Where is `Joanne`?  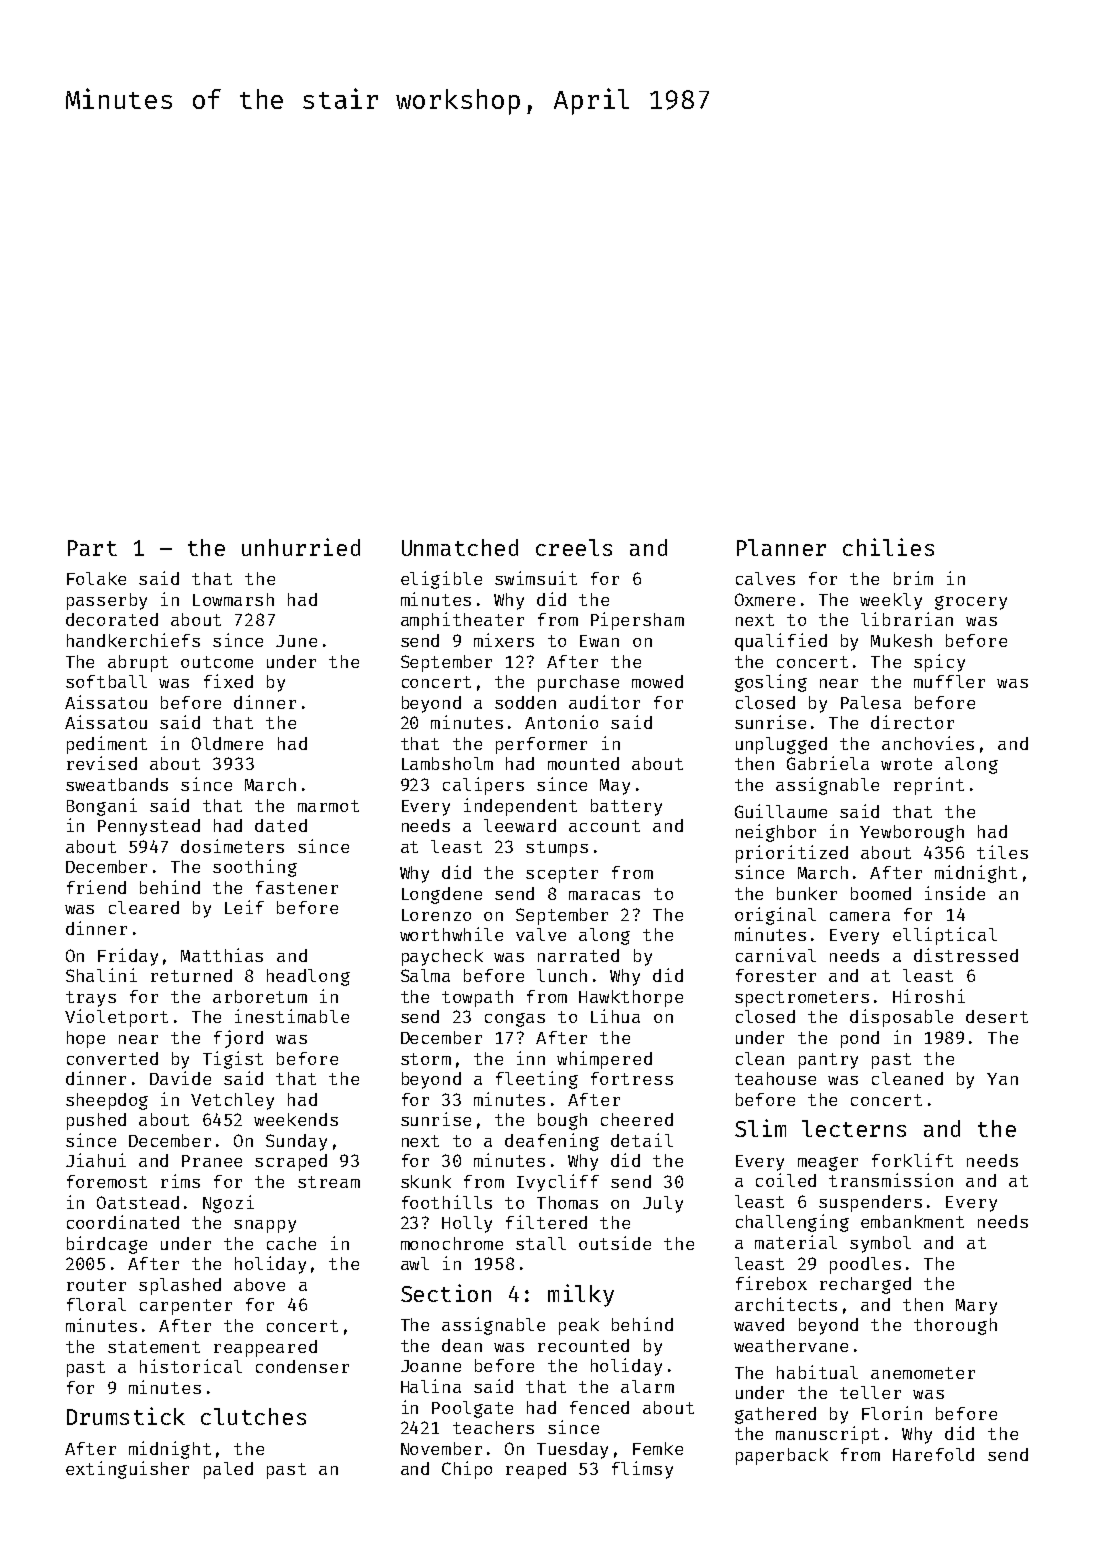 Joanne is located at coordinates (431, 1366).
